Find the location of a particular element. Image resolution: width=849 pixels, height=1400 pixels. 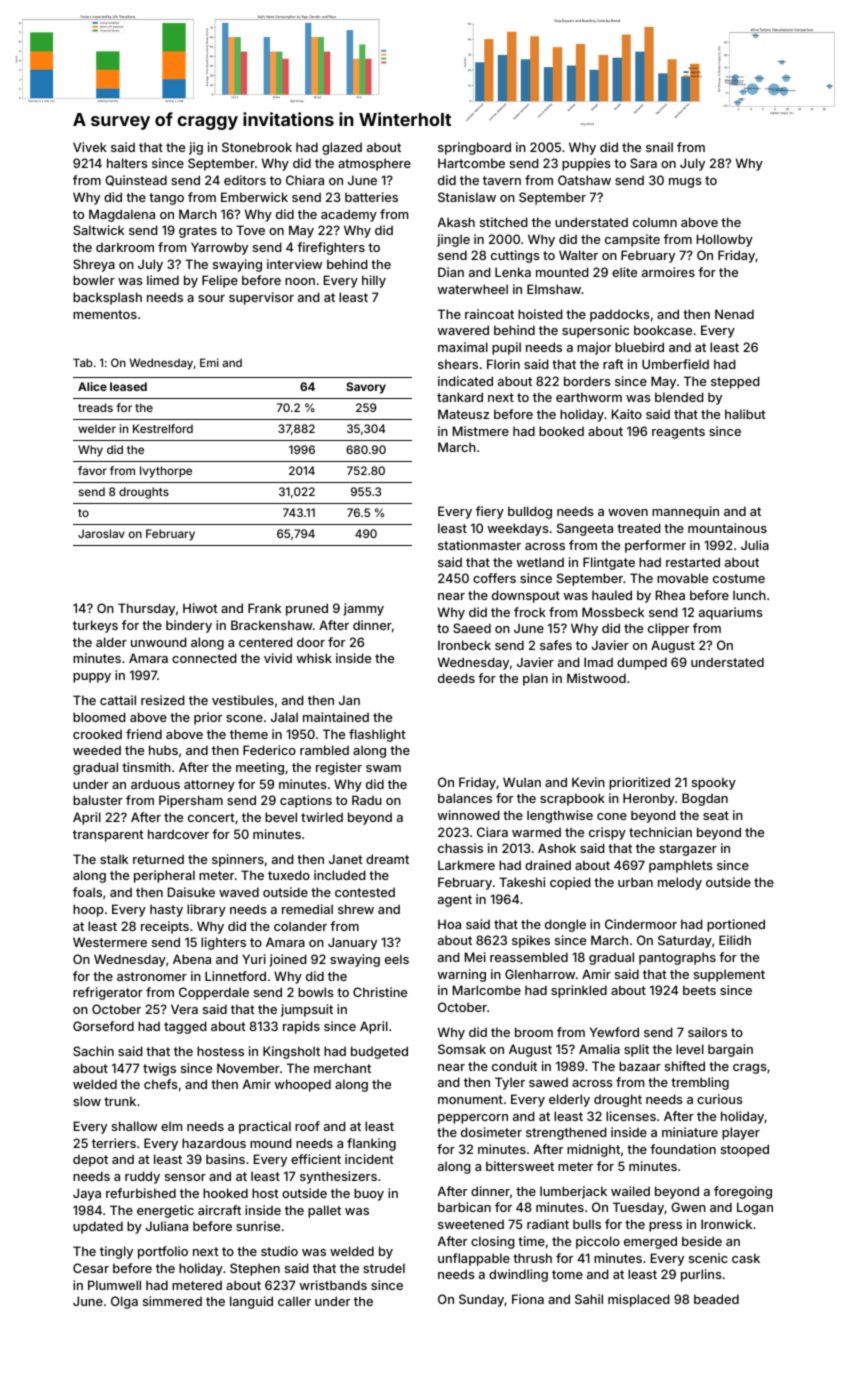

welder is located at coordinates (97, 428).
